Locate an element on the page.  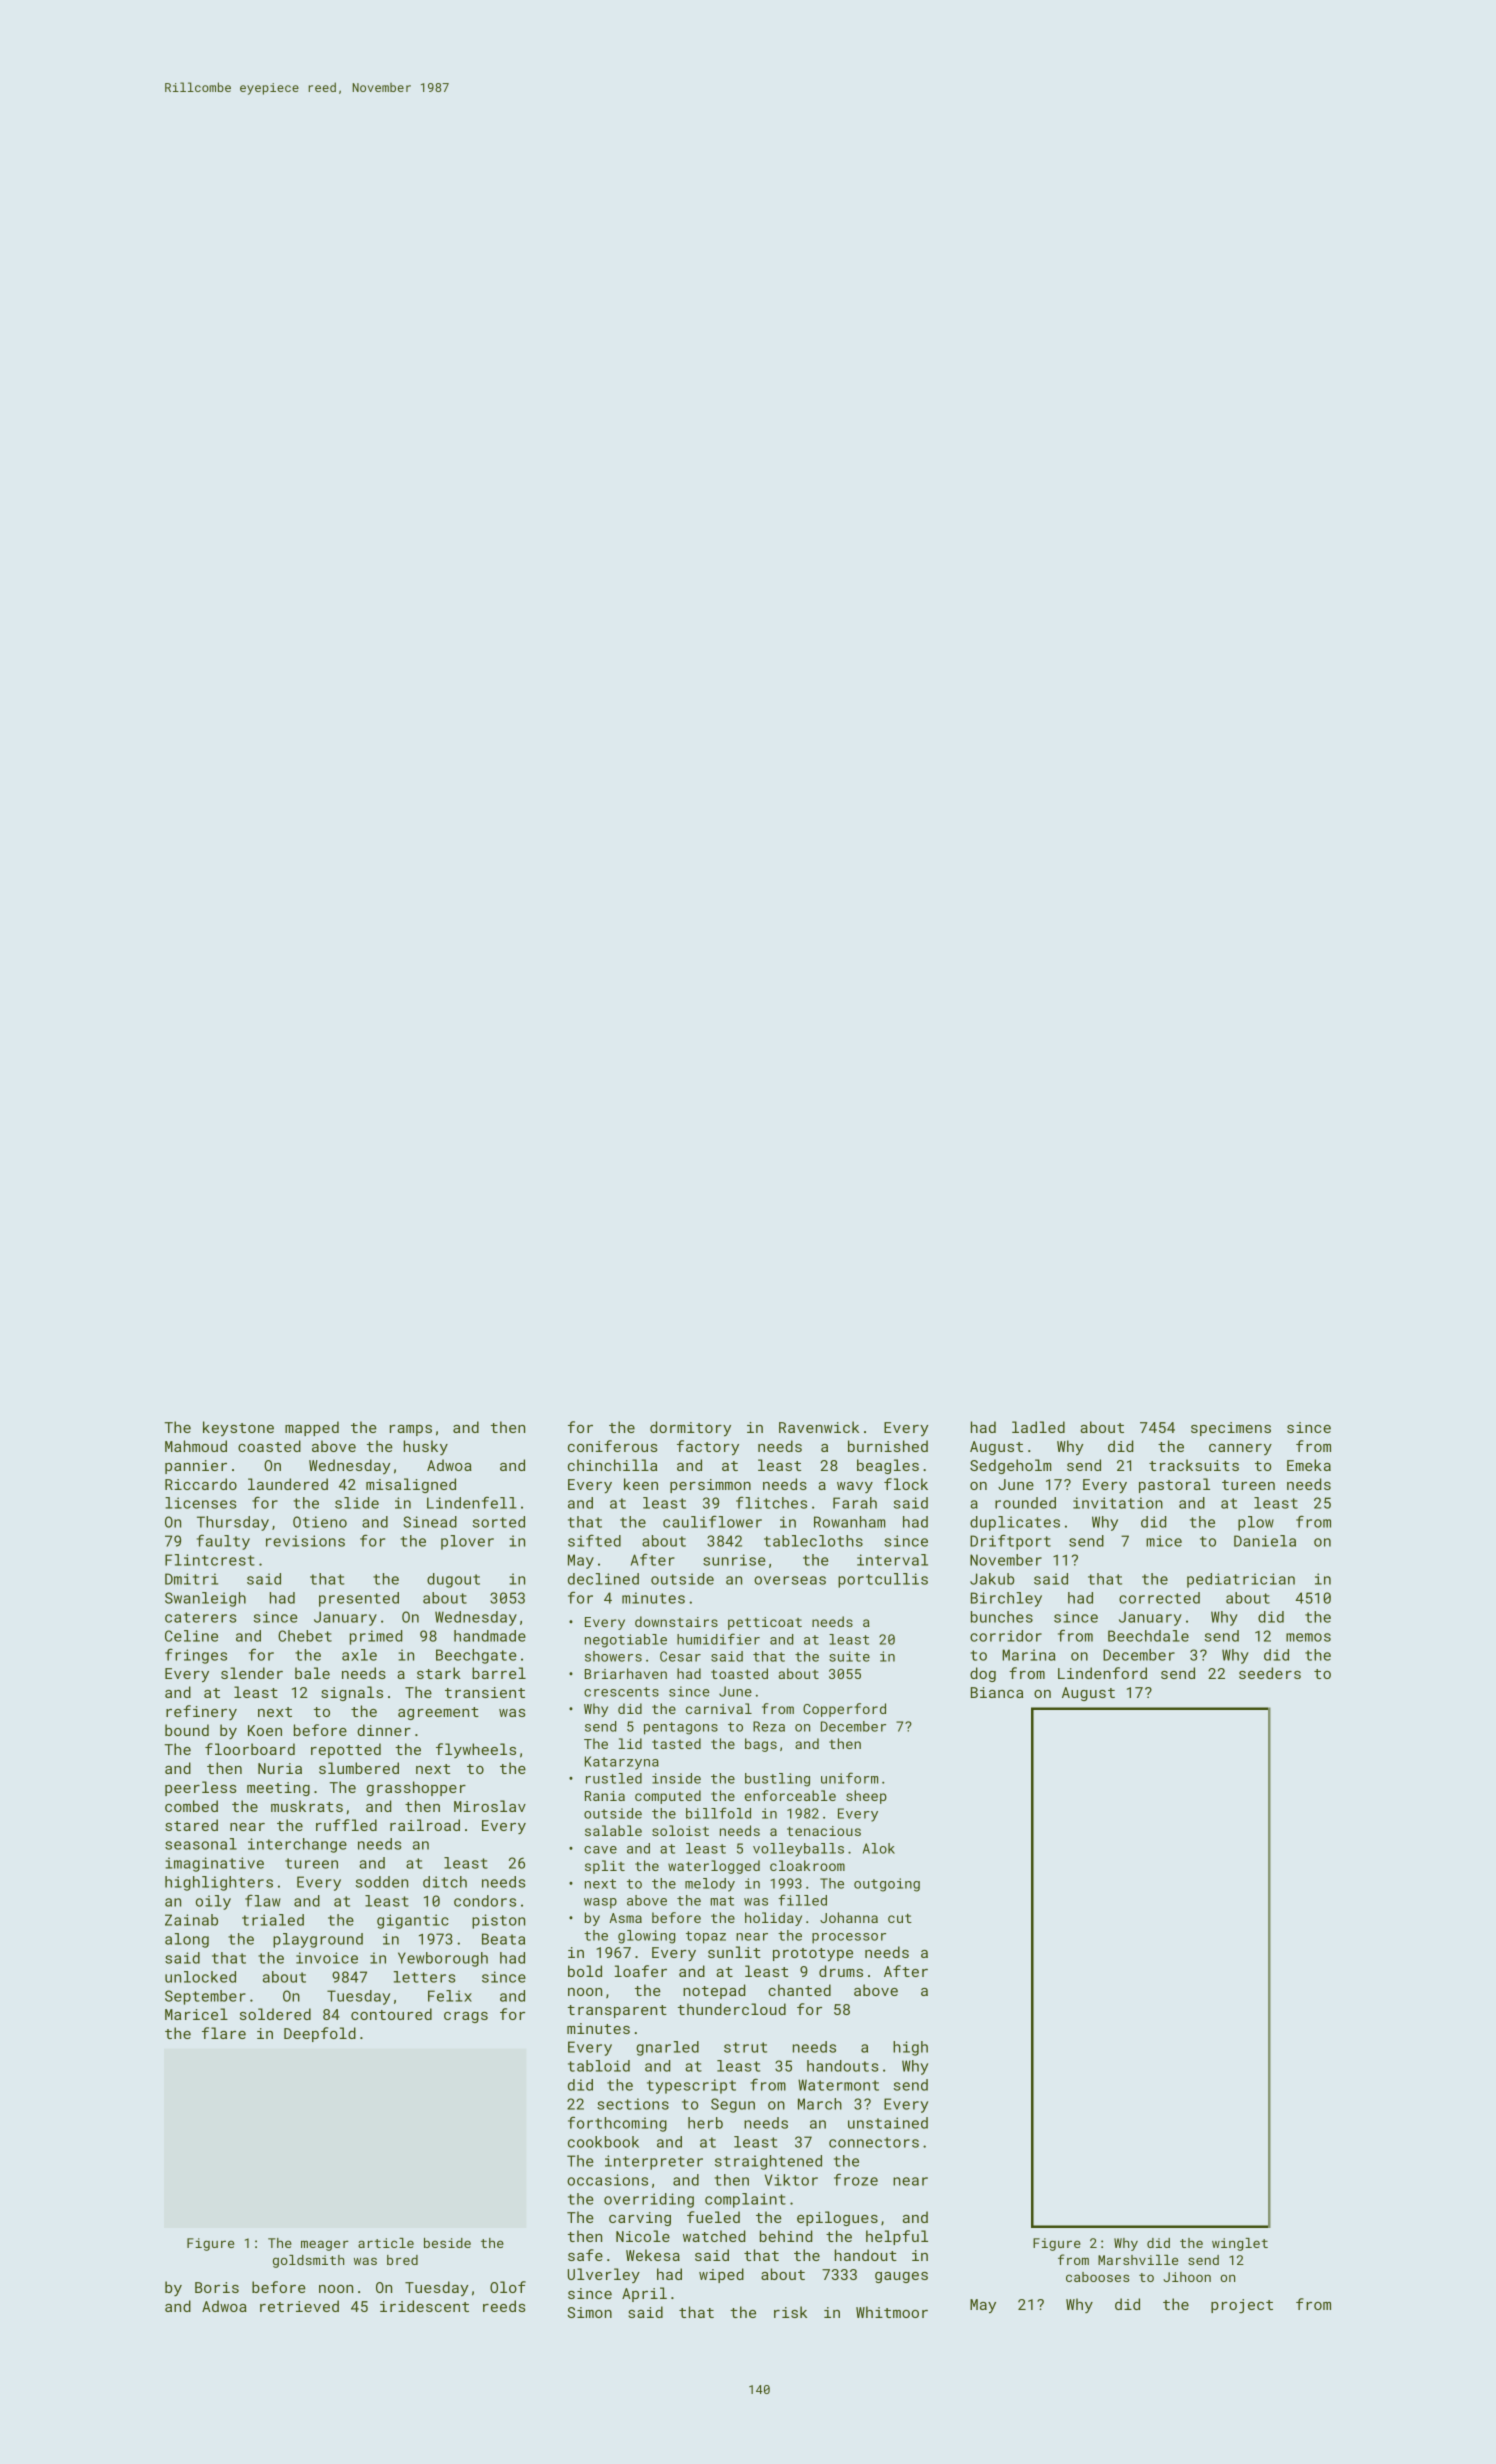
Ravenwick is located at coordinates (819, 1427).
